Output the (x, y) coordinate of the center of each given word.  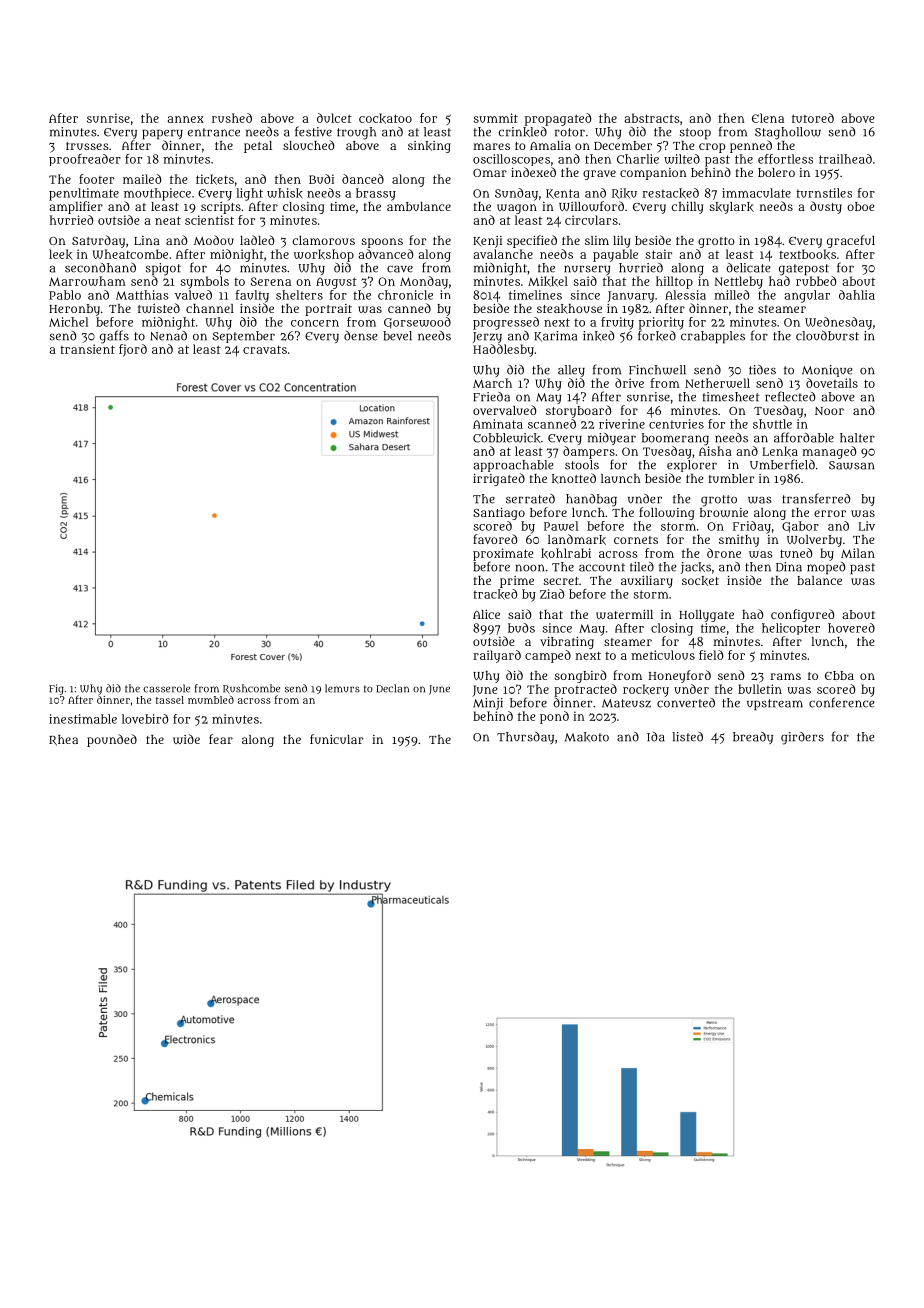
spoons (382, 243)
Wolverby (814, 541)
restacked (671, 193)
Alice (486, 614)
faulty (252, 296)
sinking (429, 147)
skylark (731, 208)
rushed (232, 118)
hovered (851, 628)
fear (221, 739)
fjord (133, 350)
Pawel (561, 526)
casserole (166, 688)
